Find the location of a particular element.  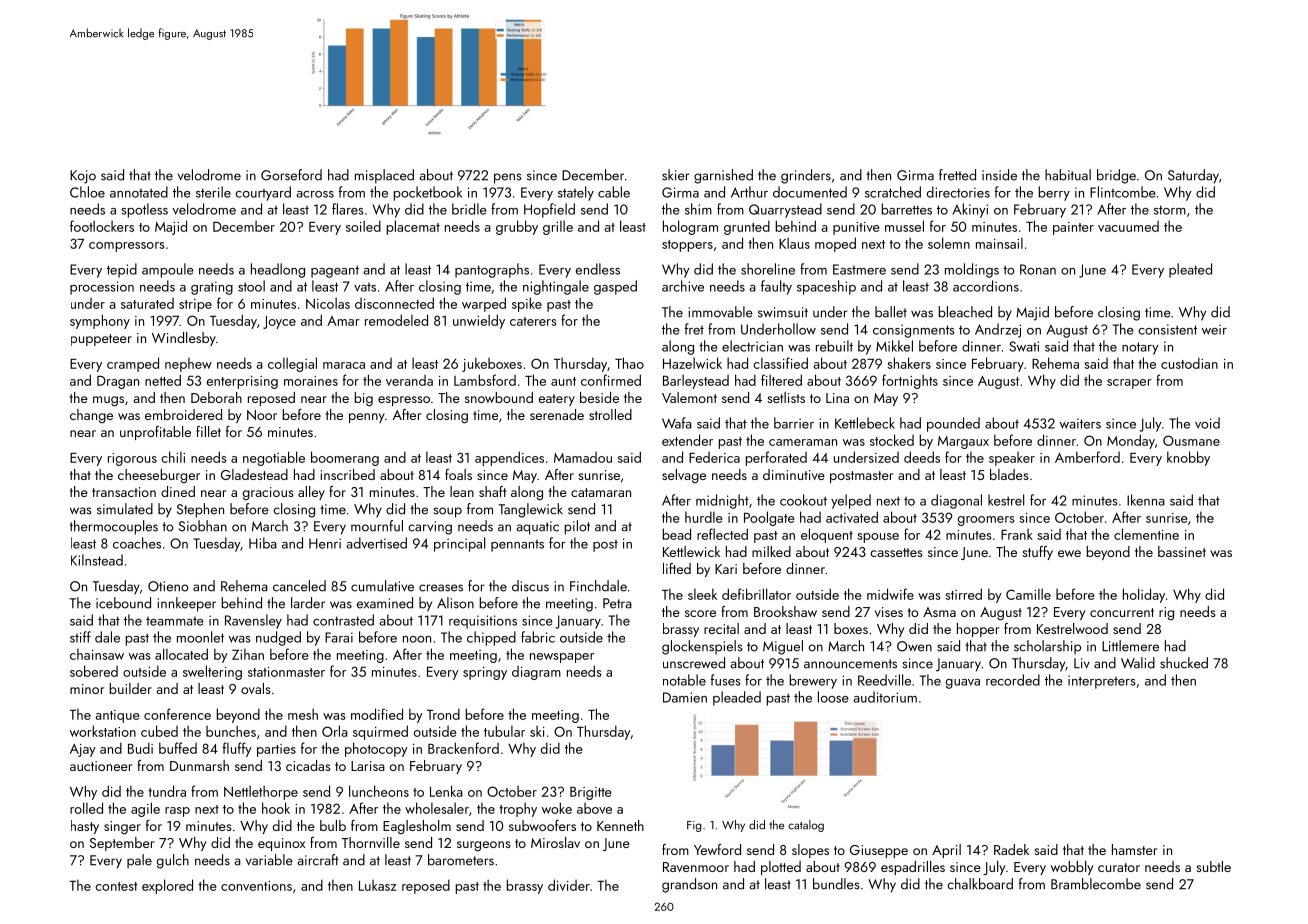

Ikenna is located at coordinates (1146, 500).
